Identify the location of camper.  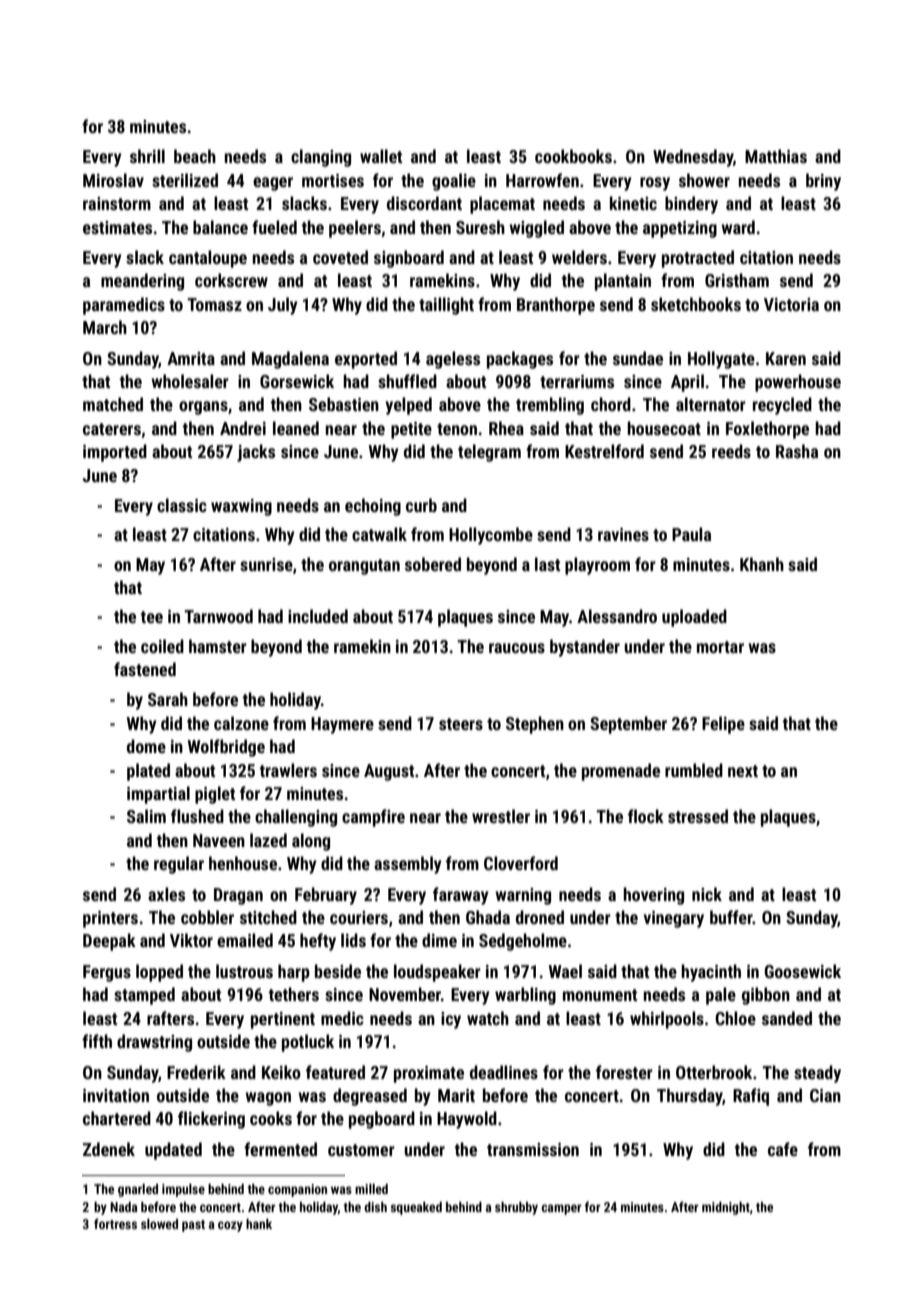
(561, 1209).
